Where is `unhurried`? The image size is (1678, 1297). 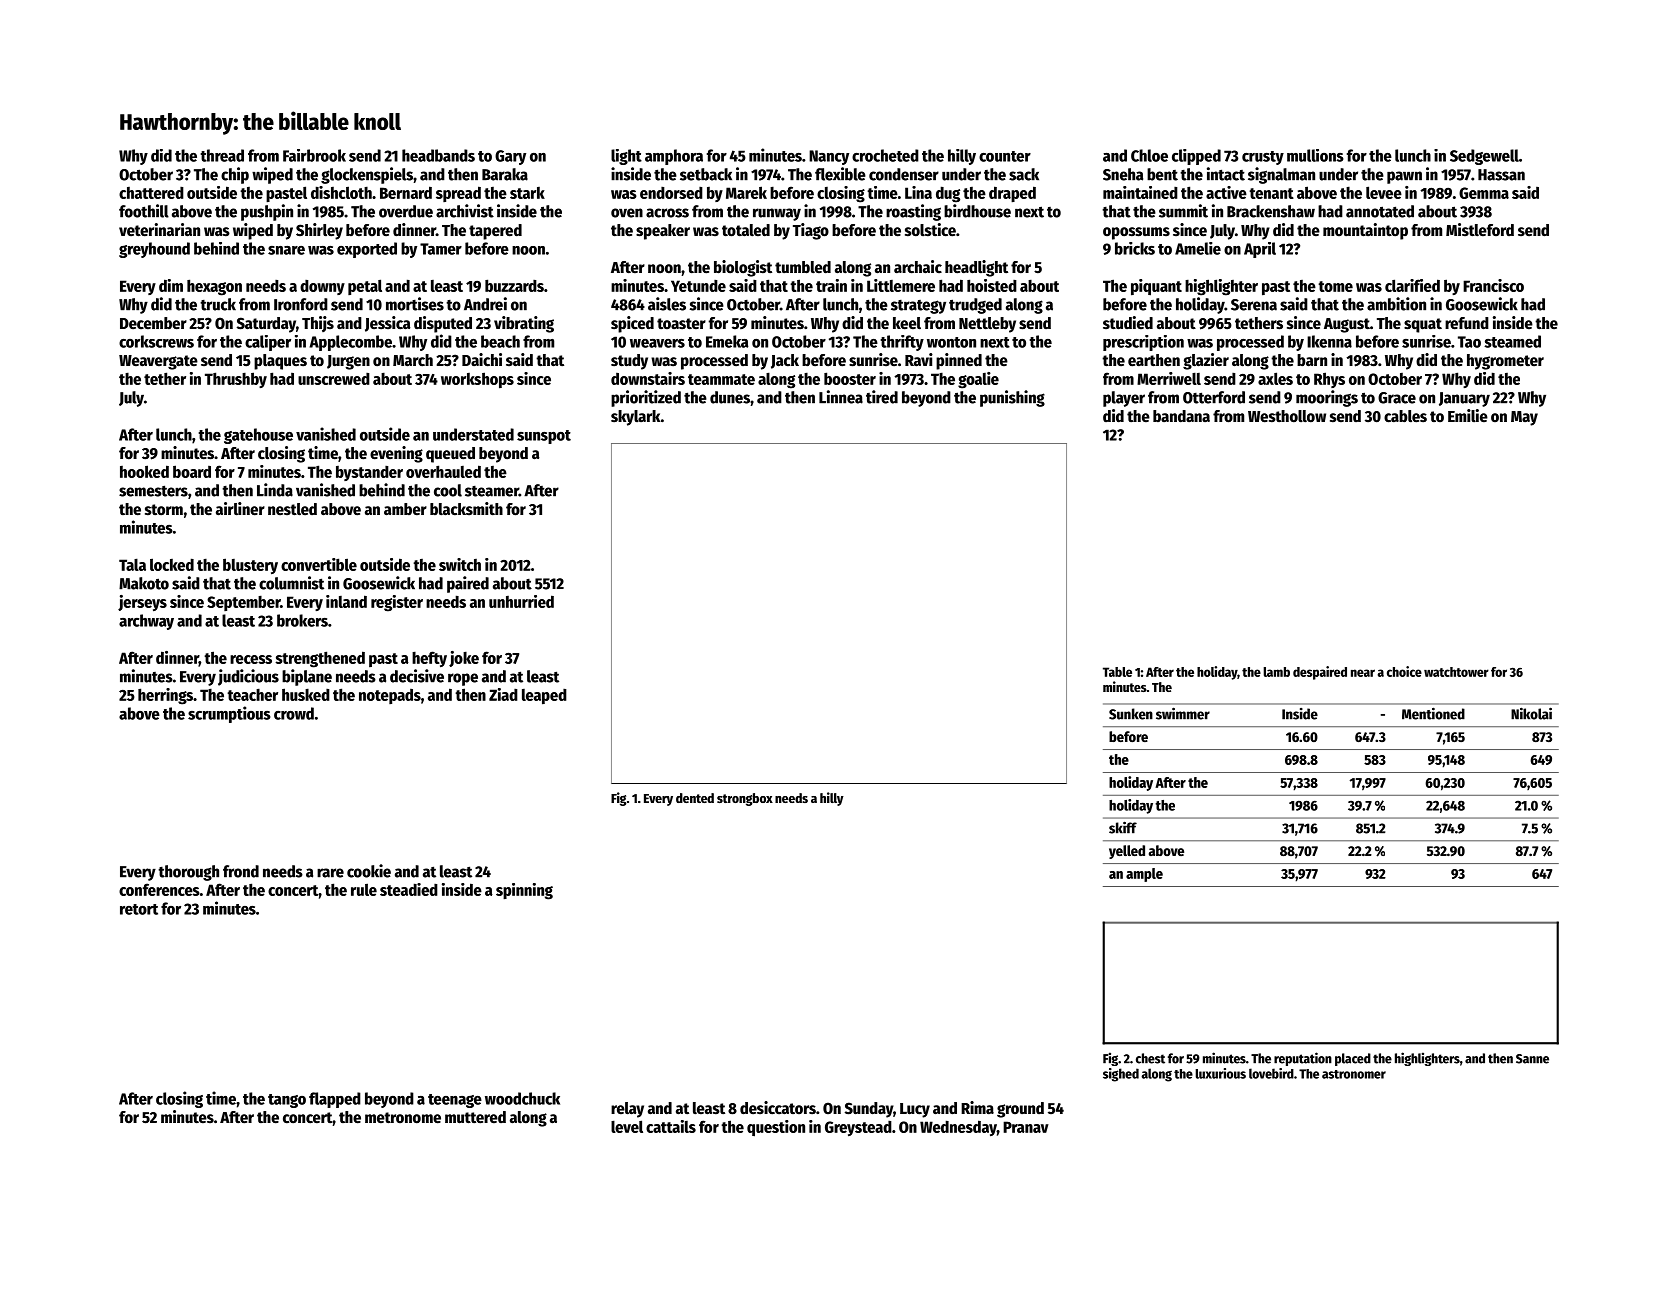
unhurried is located at coordinates (521, 601).
